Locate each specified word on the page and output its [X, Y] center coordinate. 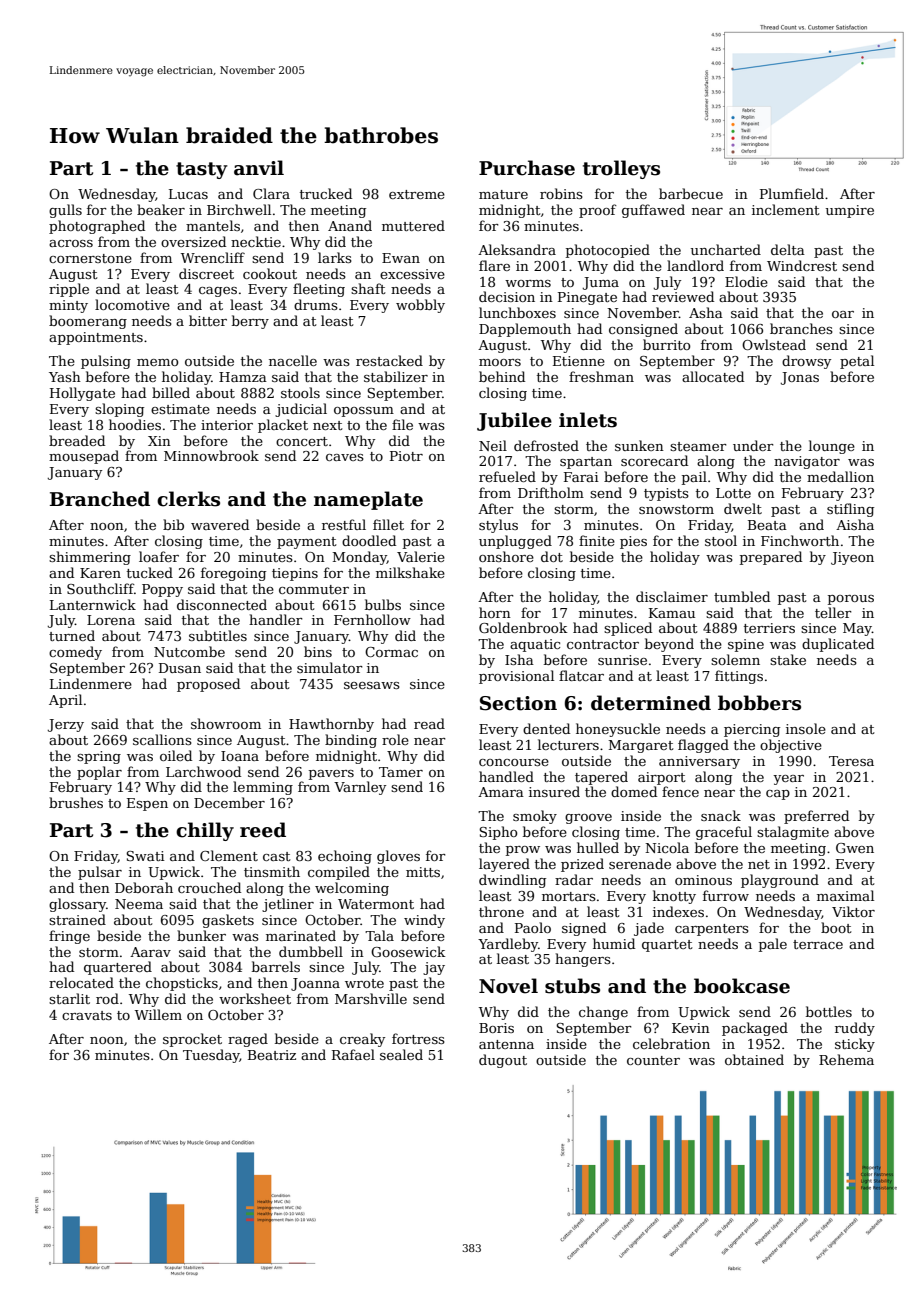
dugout [503, 1061]
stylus [498, 526]
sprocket [192, 1040]
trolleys [621, 169]
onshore [506, 556]
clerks [188, 499]
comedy [75, 653]
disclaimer [672, 596]
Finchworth [800, 540]
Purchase [527, 168]
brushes [76, 802]
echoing [345, 857]
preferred [816, 817]
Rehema [846, 1059]
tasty [202, 170]
